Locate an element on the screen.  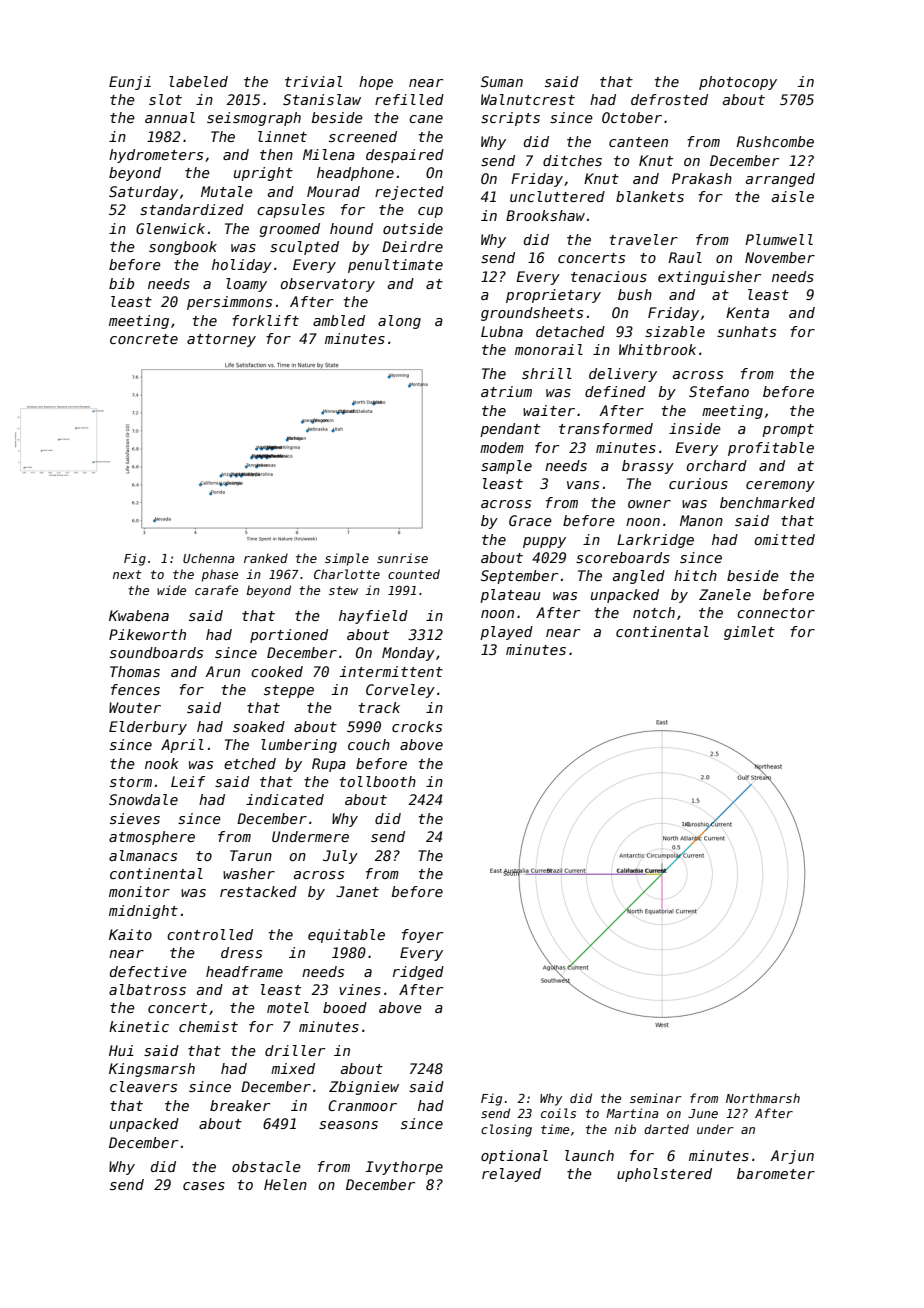
notch is located at coordinates (654, 612).
